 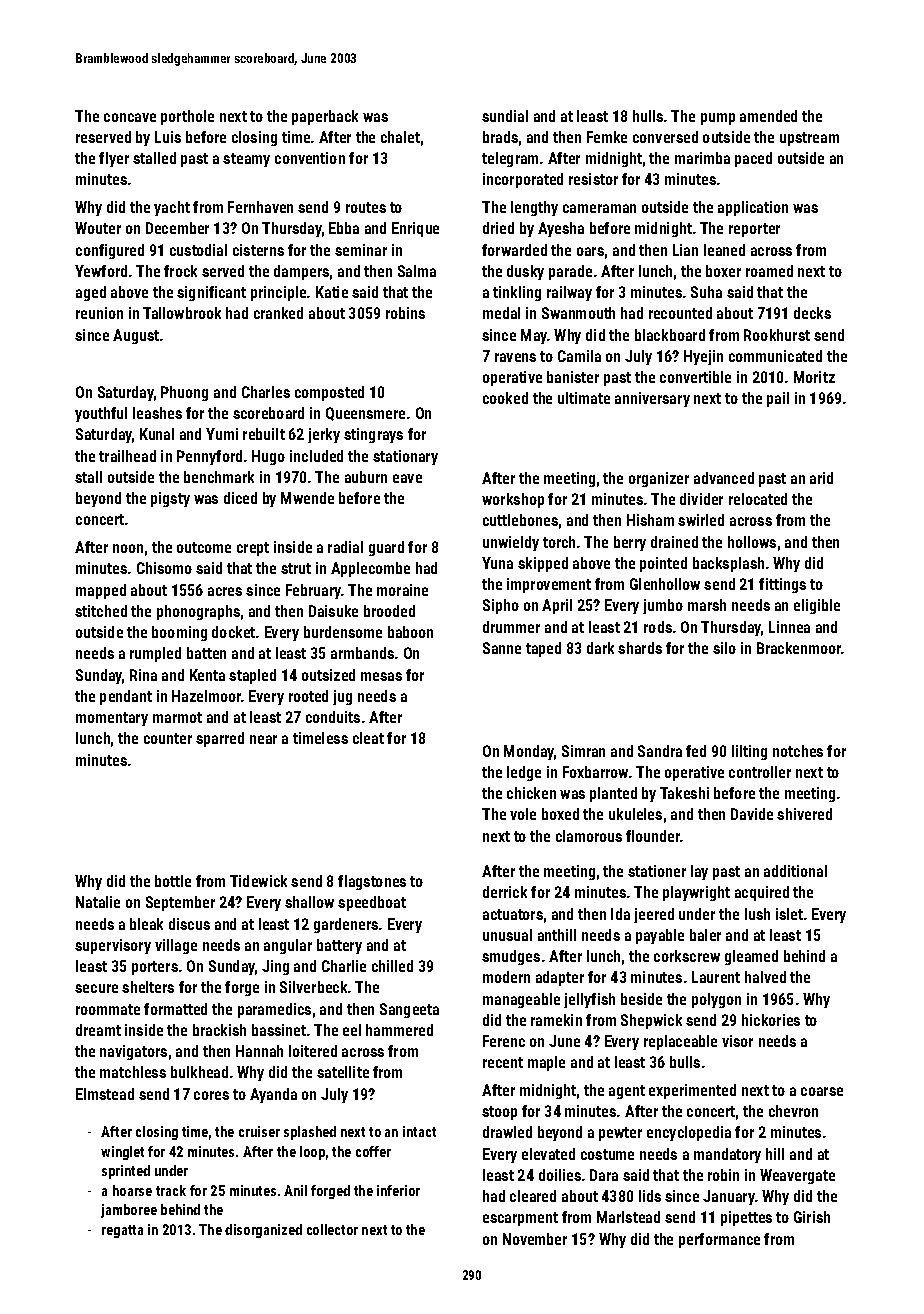 What do you see at coordinates (593, 179) in the image?
I see `resistor` at bounding box center [593, 179].
